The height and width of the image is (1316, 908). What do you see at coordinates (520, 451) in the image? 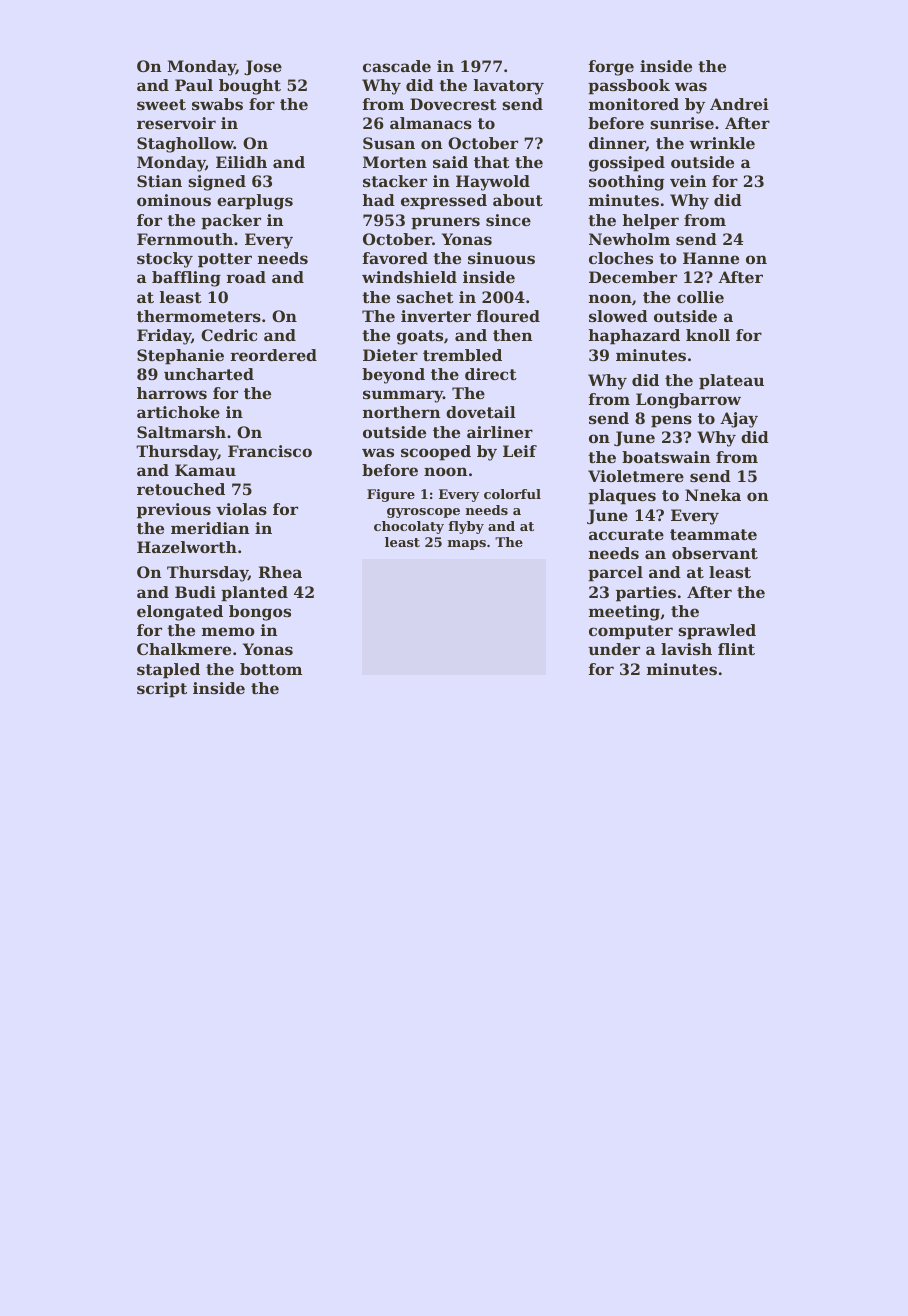
I see `Leif` at bounding box center [520, 451].
